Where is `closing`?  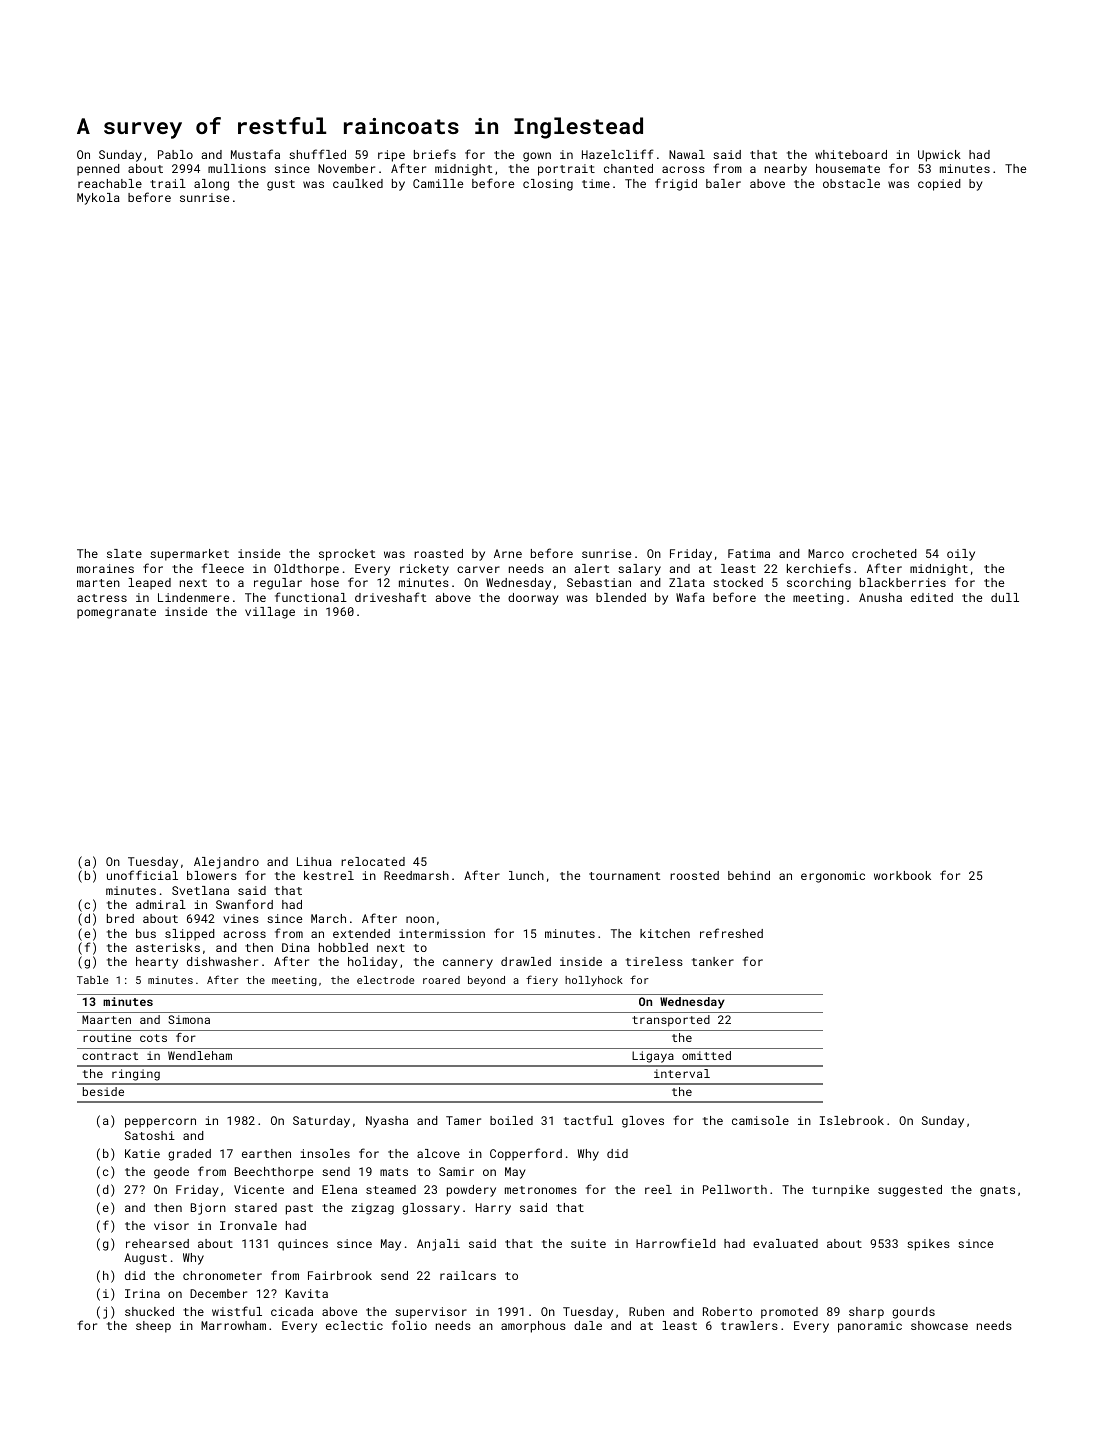
closing is located at coordinates (548, 185).
